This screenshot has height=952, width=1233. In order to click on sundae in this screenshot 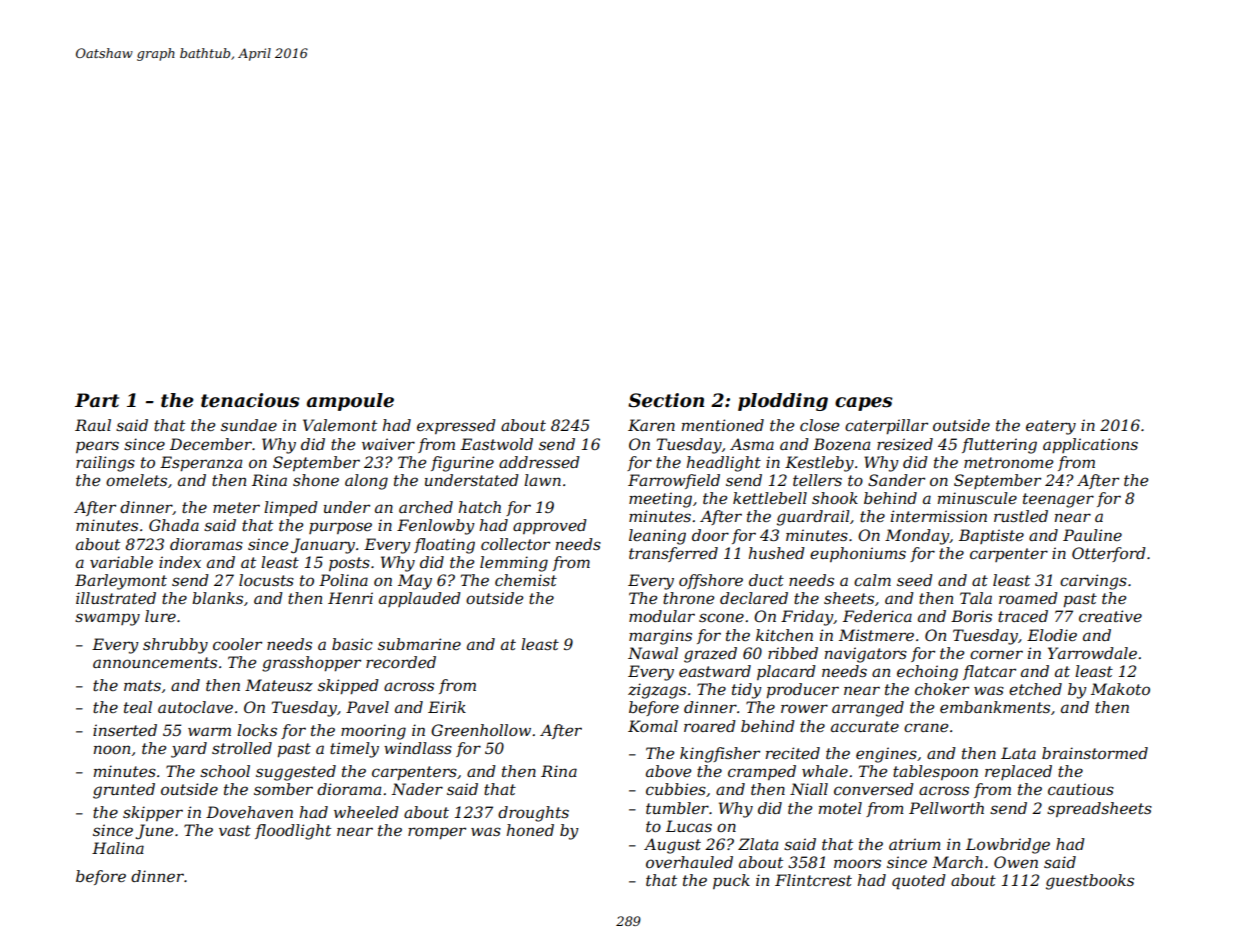, I will do `click(249, 425)`.
